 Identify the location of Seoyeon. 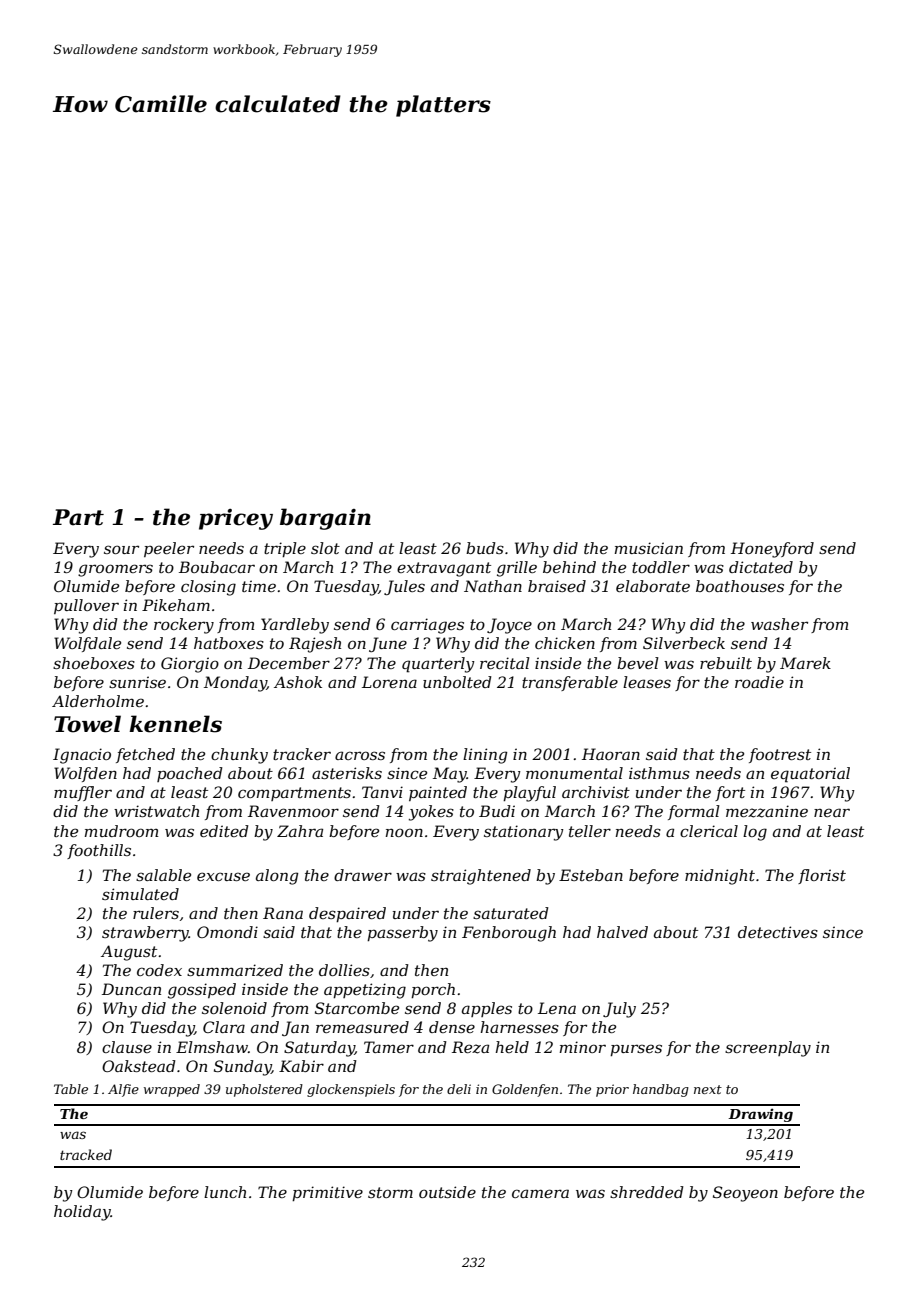
(745, 1194).
